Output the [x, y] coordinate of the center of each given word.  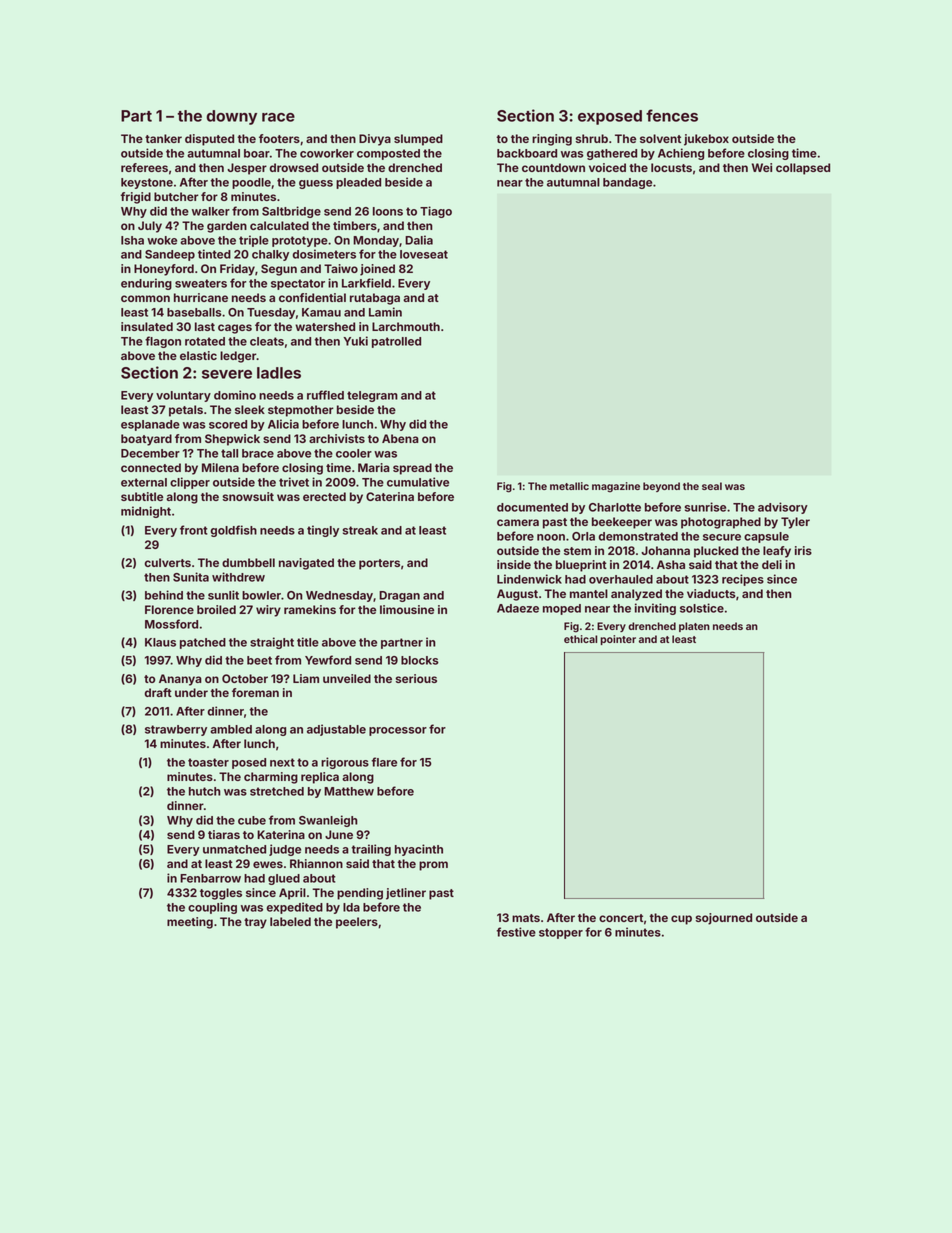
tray [255, 923]
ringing [552, 140]
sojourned [723, 919]
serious [416, 678]
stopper [561, 933]
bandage [627, 183]
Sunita [191, 577]
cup [681, 920]
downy [231, 117]
